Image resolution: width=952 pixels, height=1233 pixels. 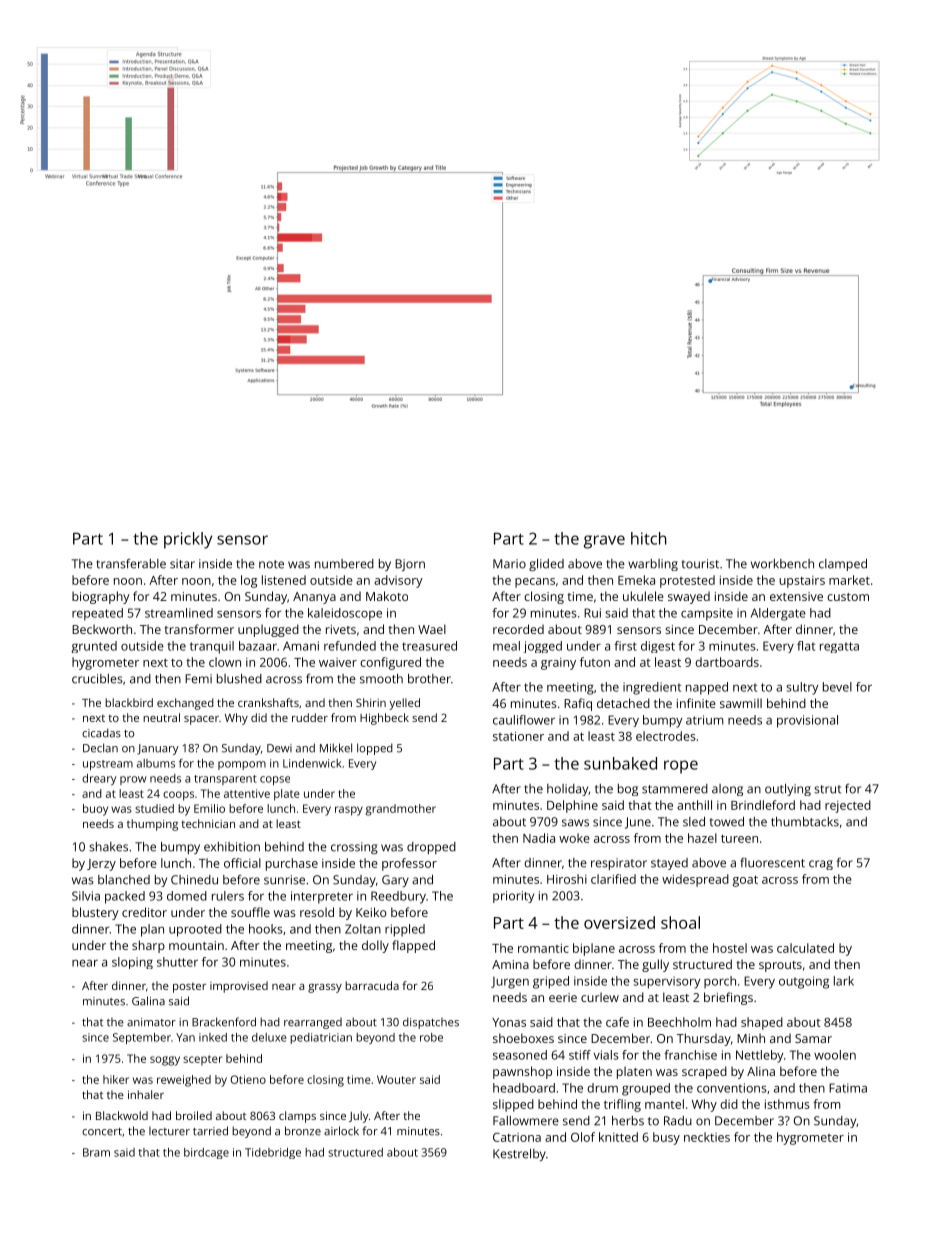 I want to click on crag, so click(x=821, y=865).
